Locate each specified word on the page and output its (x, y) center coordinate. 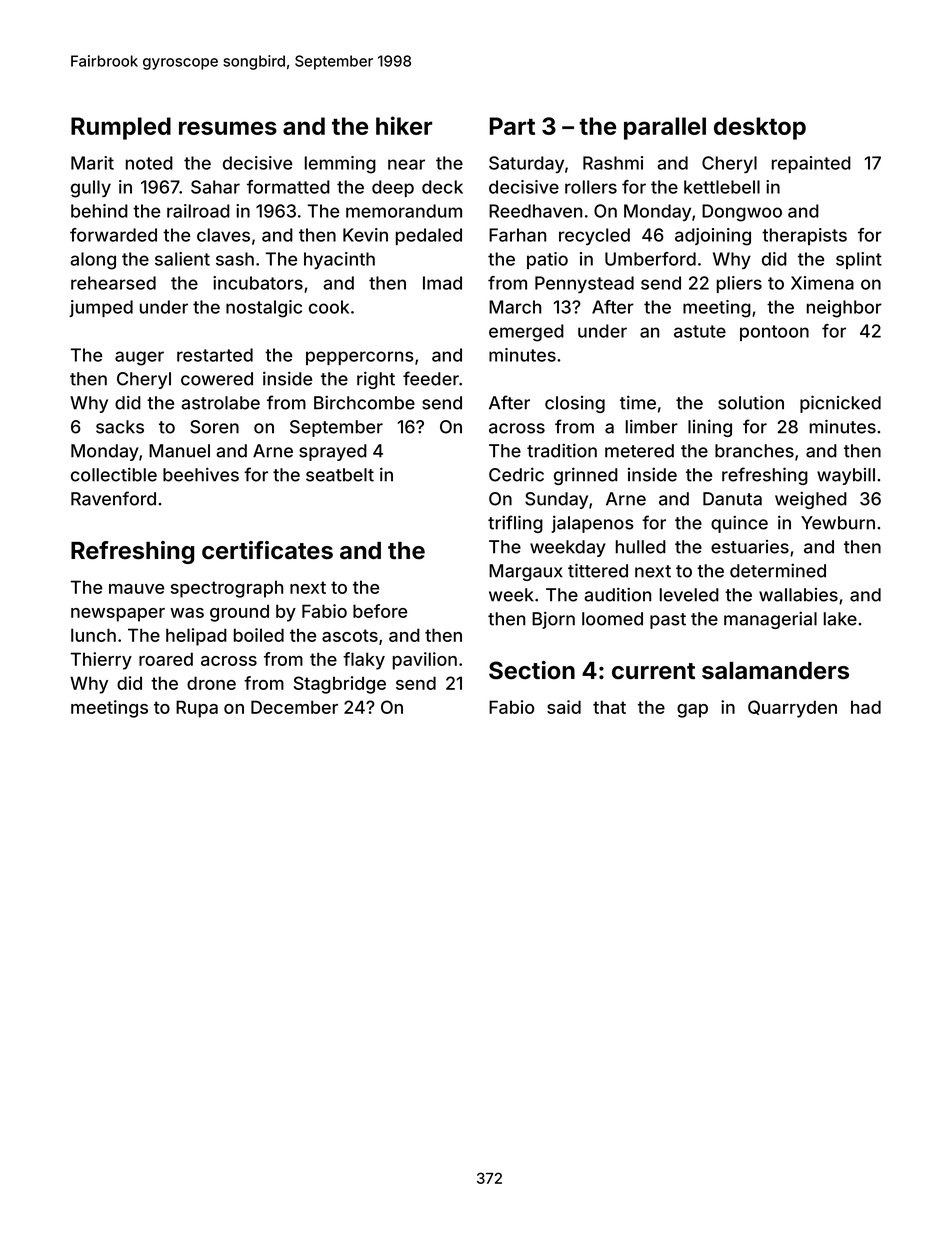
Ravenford (113, 498)
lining (710, 428)
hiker (404, 125)
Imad (442, 283)
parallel (665, 128)
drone (211, 683)
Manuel (179, 451)
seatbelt (340, 475)
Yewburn (838, 523)
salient (182, 259)
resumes (228, 128)
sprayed (333, 452)
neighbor (844, 309)
